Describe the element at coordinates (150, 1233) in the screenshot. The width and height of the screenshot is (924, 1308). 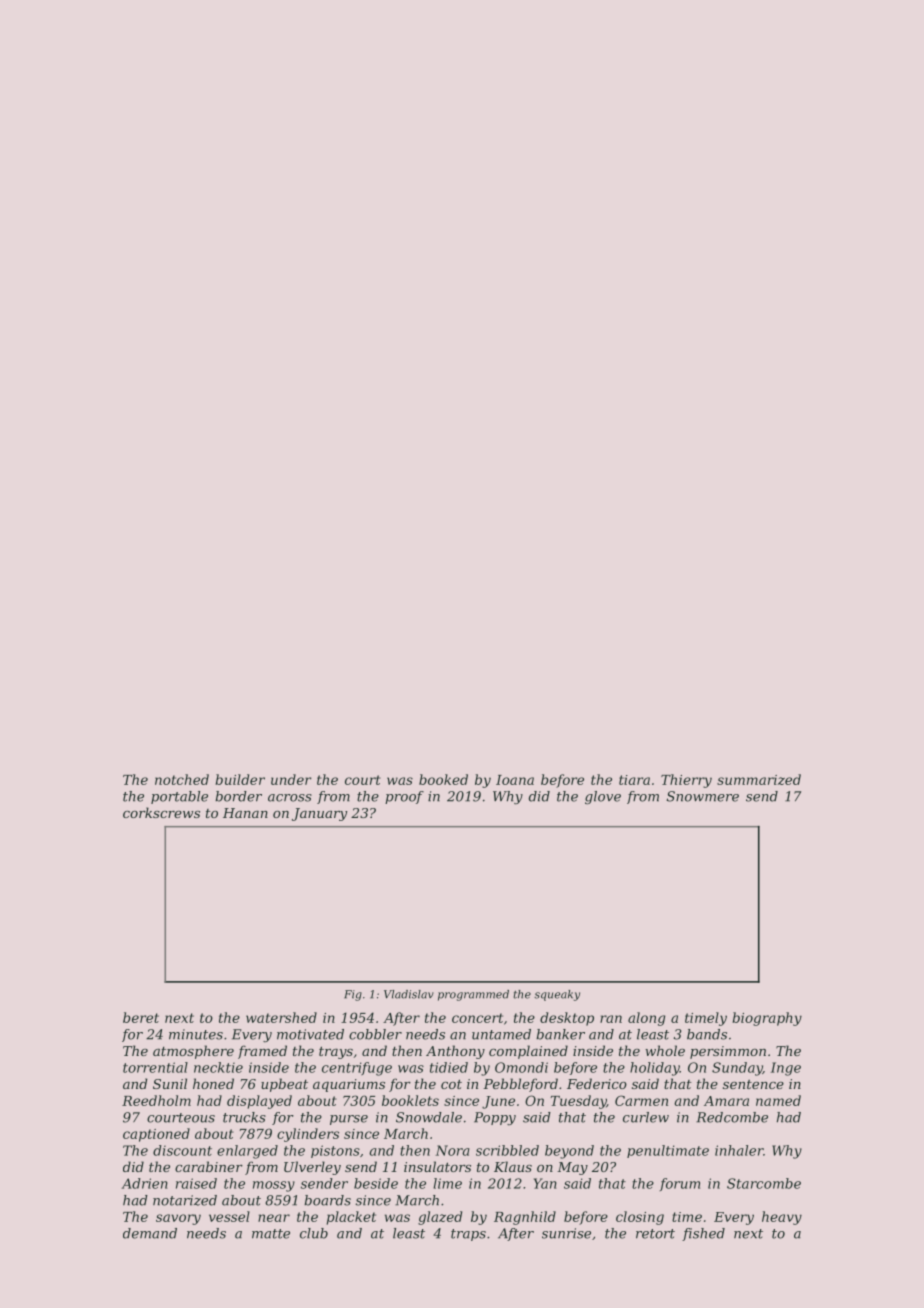
I see `demand` at that location.
